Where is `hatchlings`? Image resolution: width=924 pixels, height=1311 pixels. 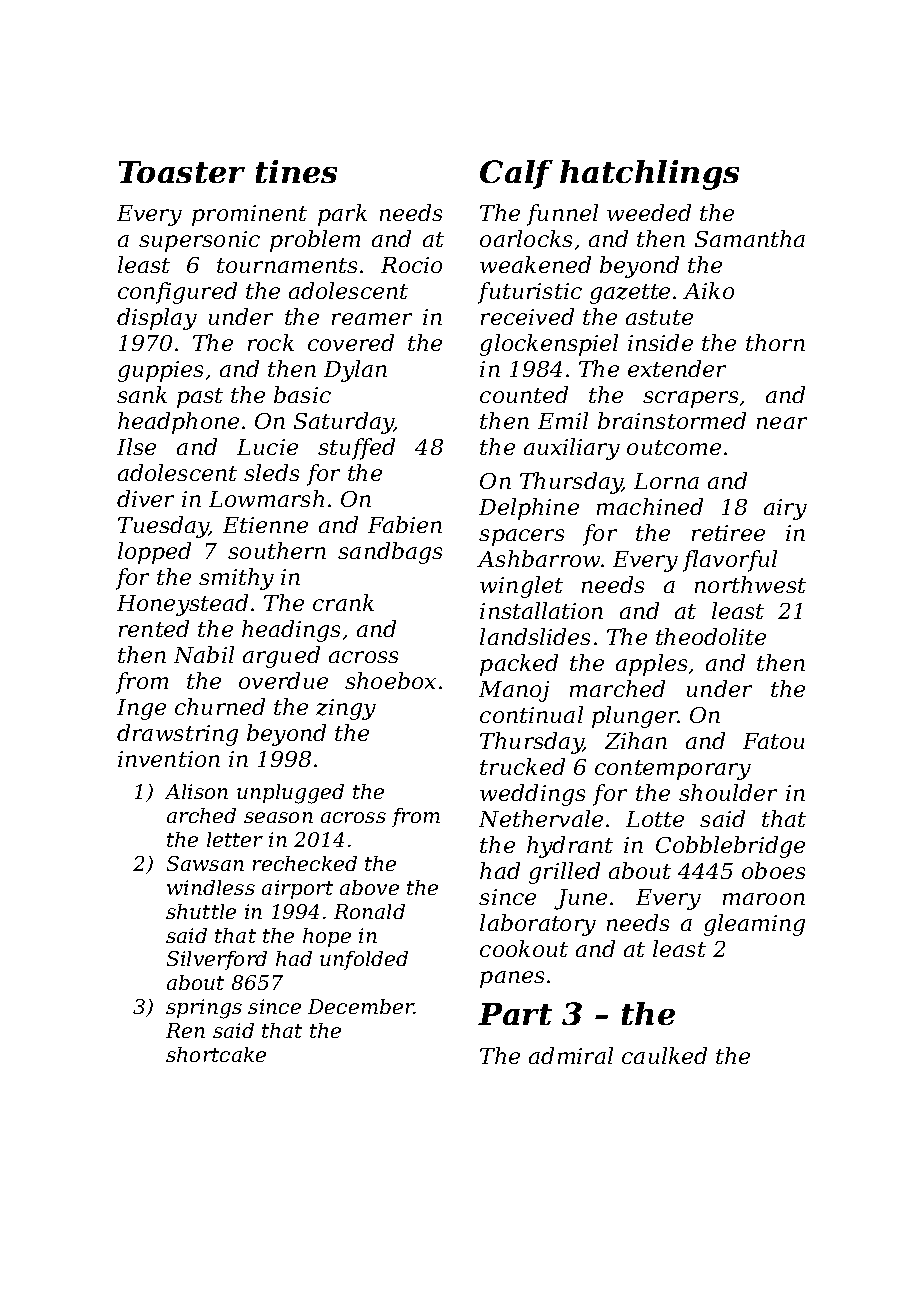 hatchlings is located at coordinates (649, 175).
